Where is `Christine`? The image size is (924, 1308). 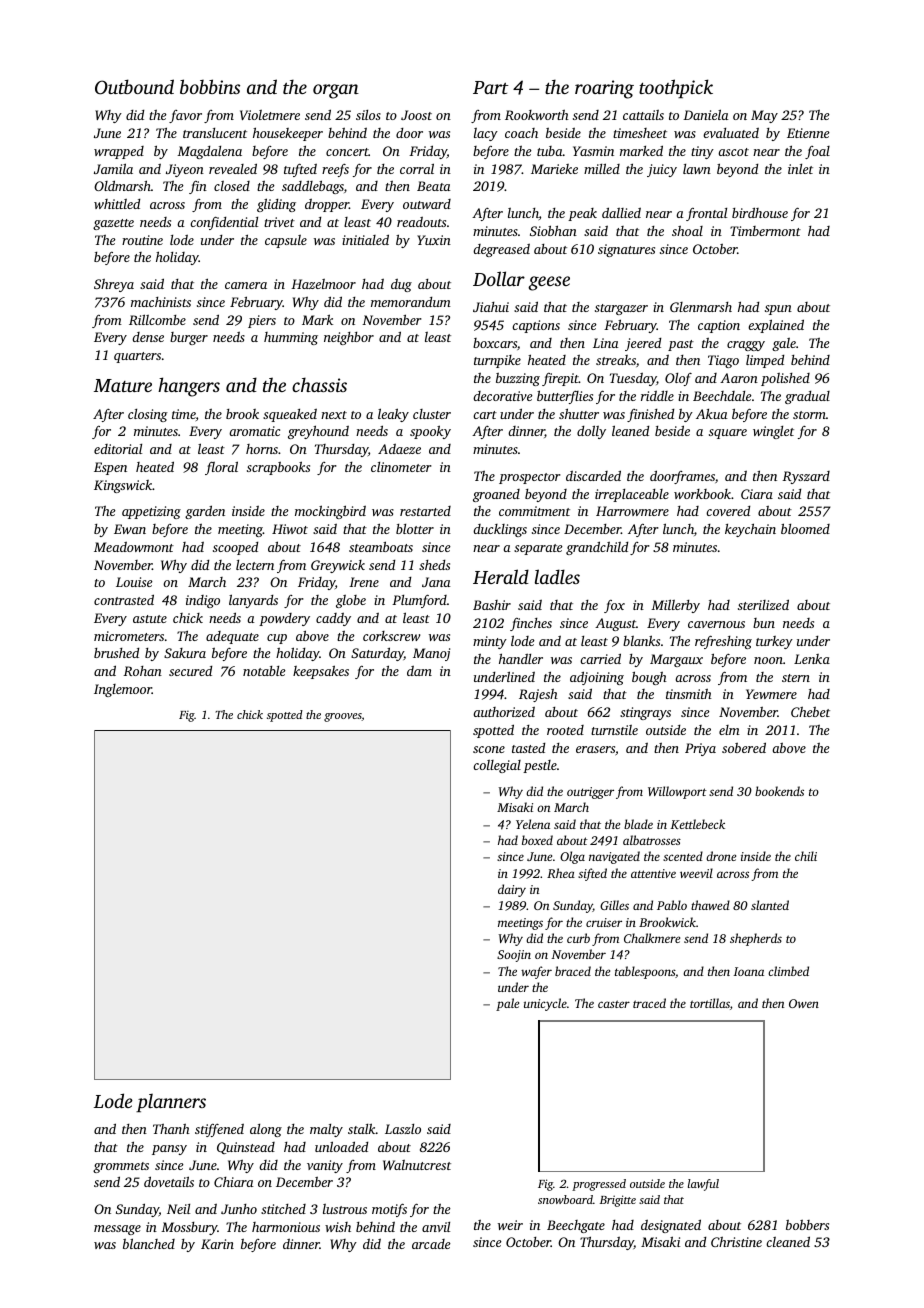
Christine is located at coordinates (736, 1241).
